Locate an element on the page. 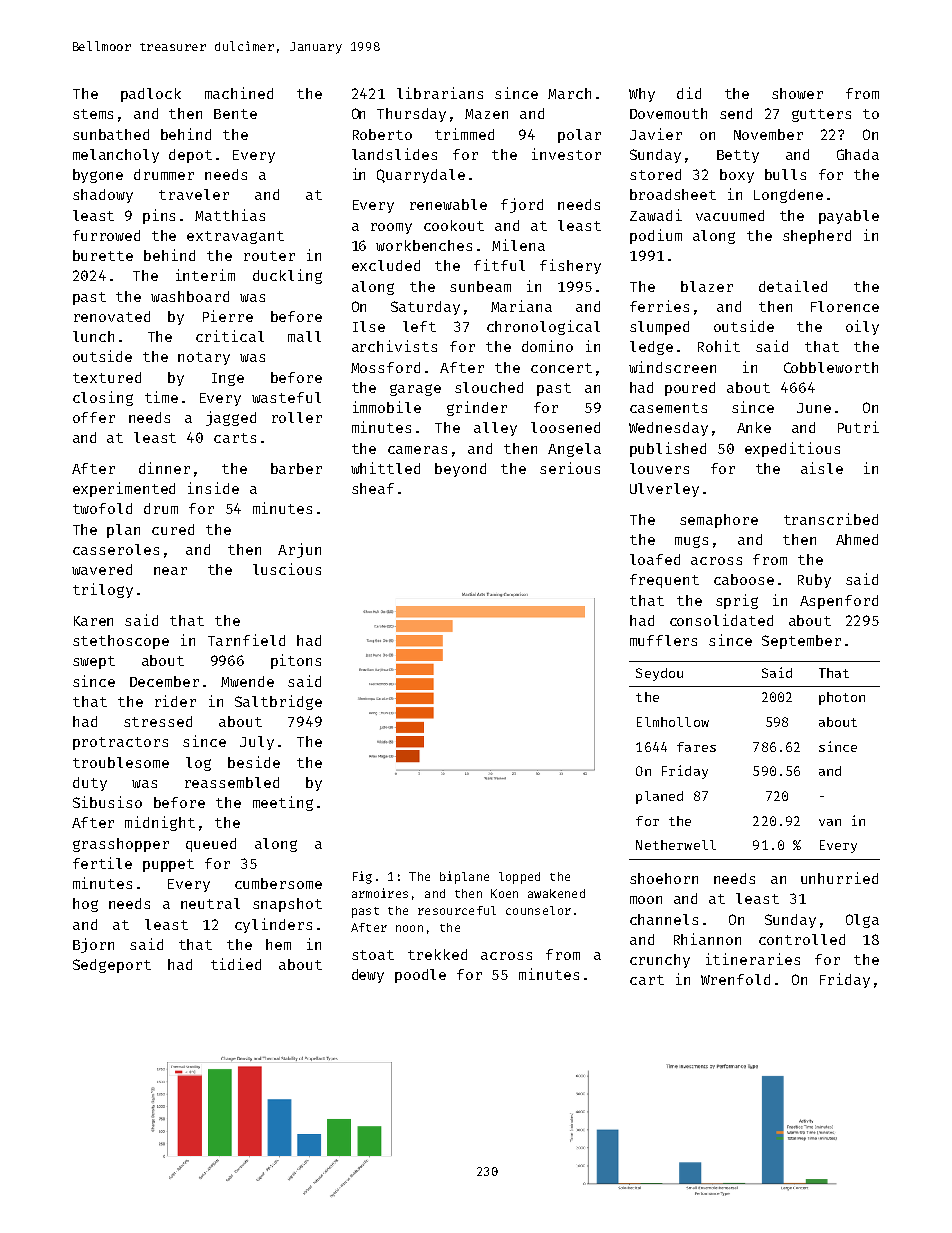  Angela is located at coordinates (574, 450).
